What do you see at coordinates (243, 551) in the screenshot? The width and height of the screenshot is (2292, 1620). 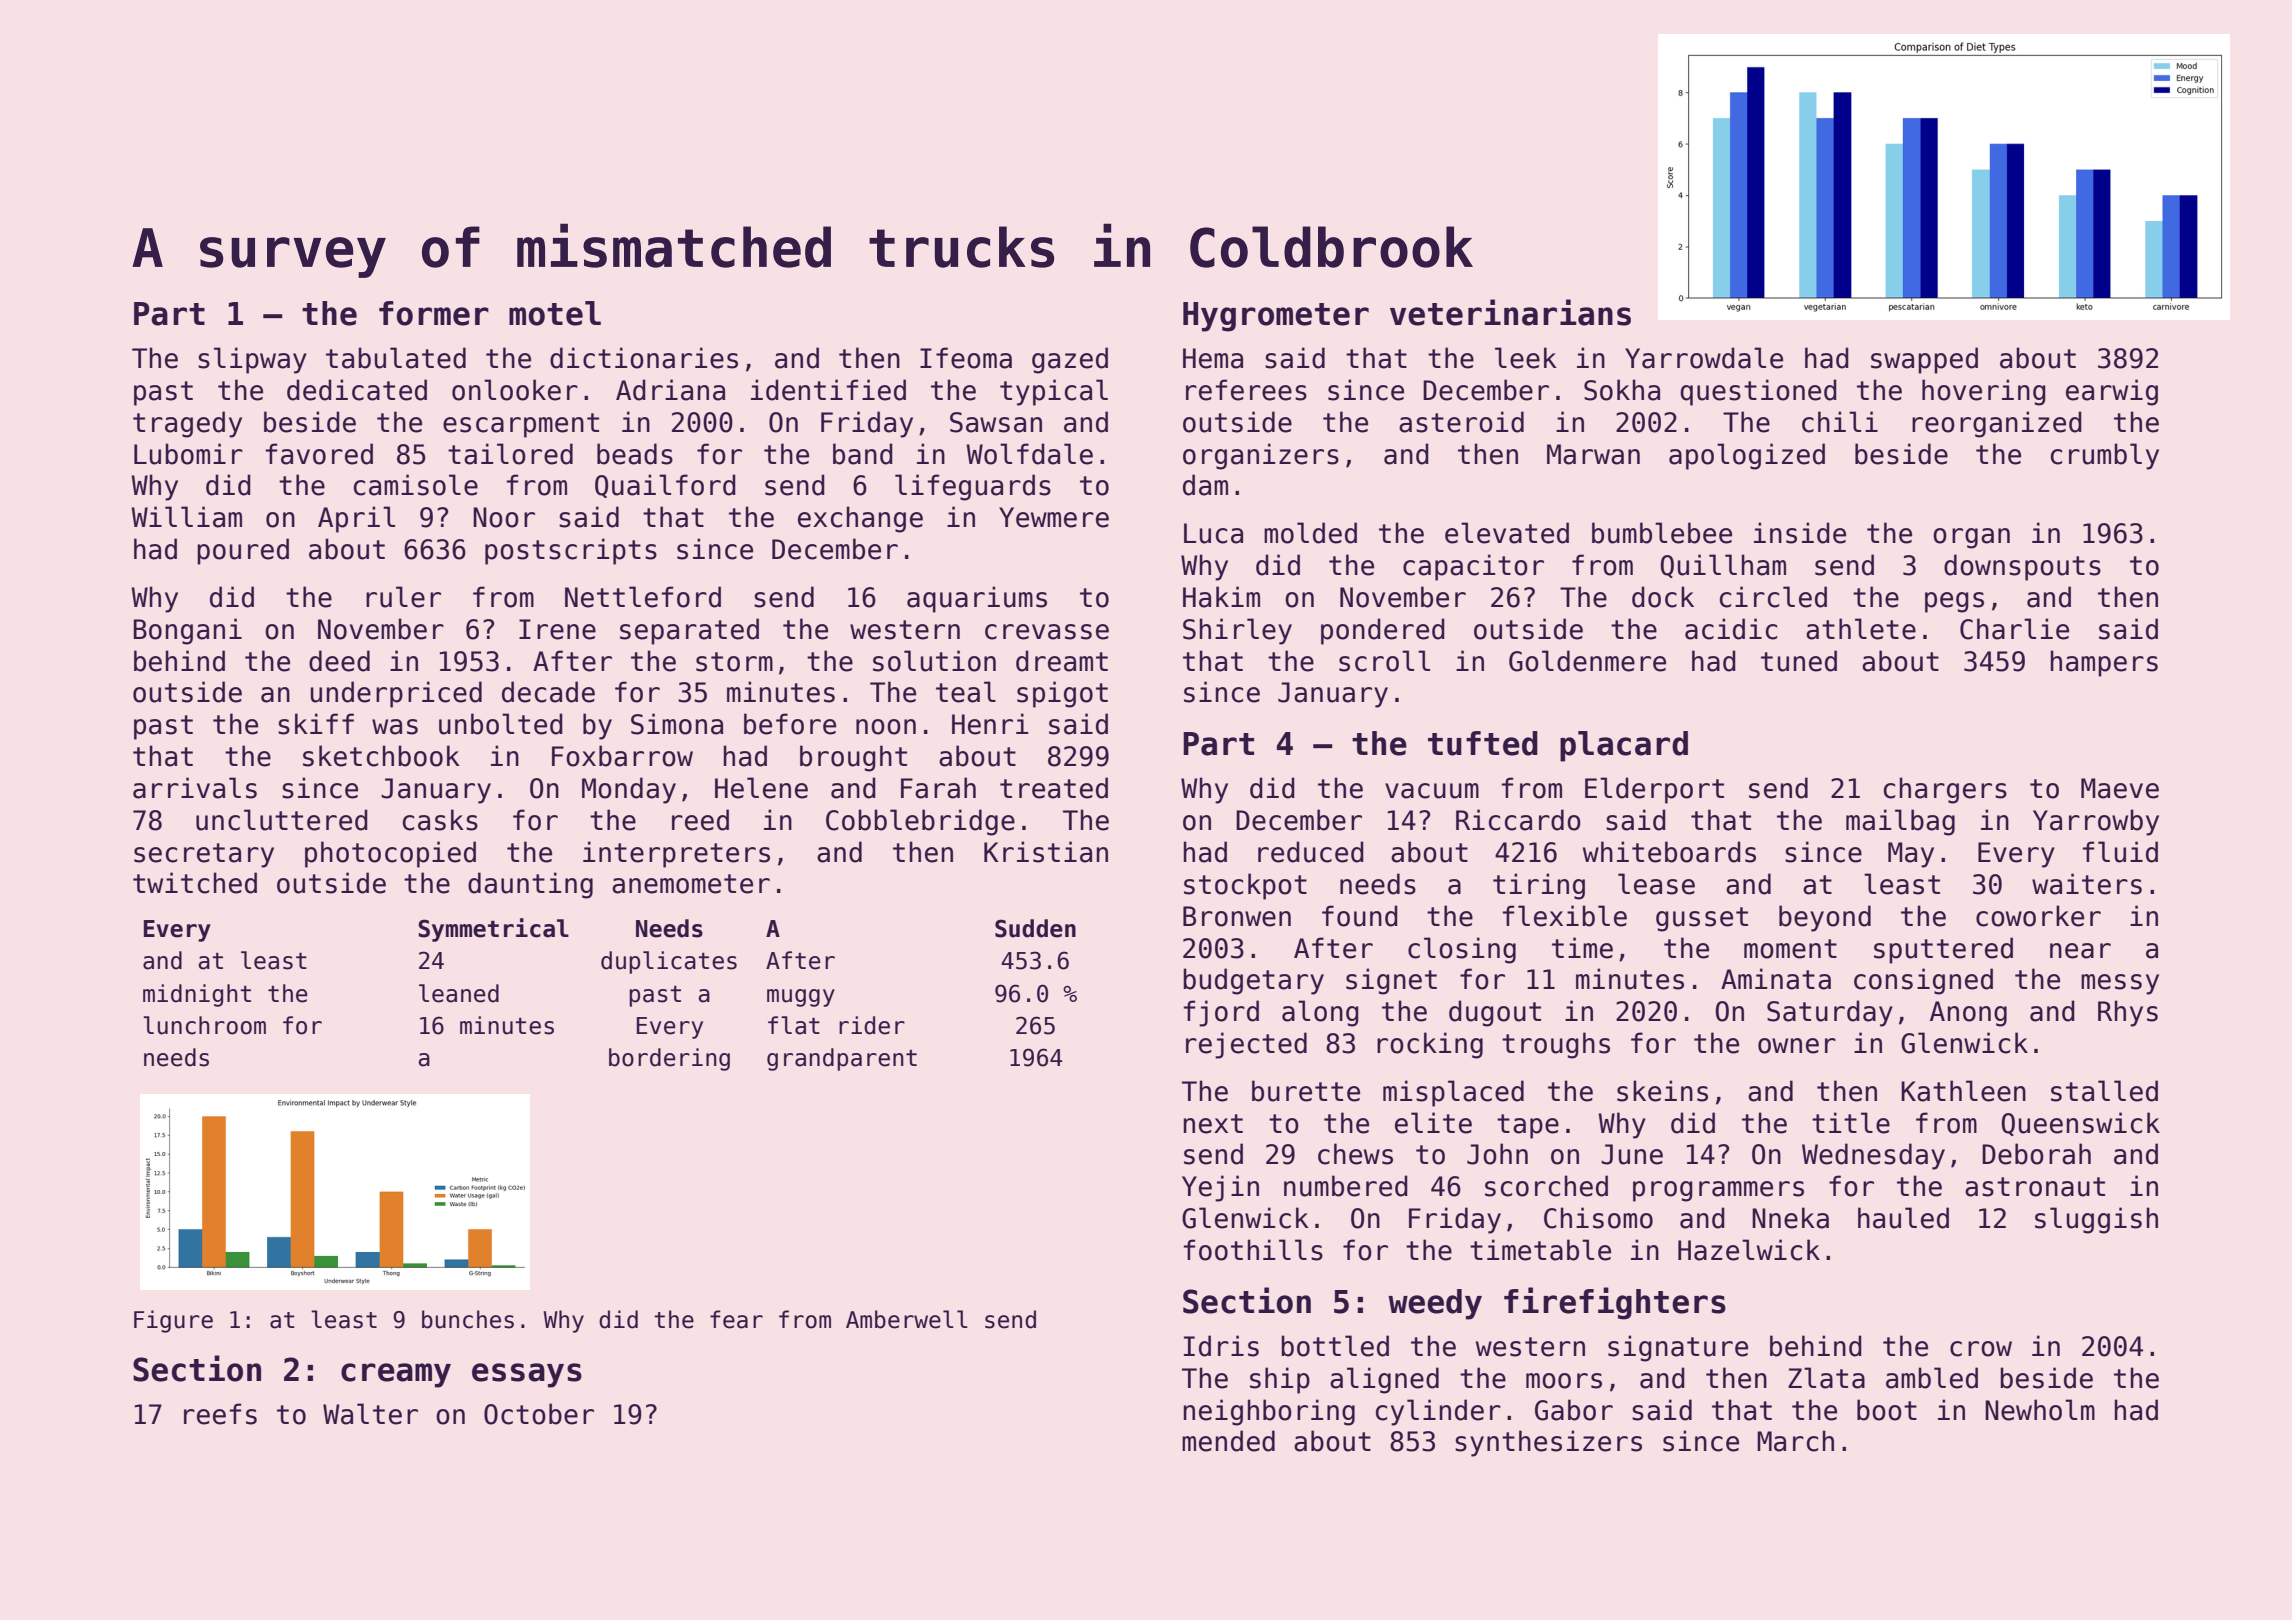 I see `poured` at bounding box center [243, 551].
